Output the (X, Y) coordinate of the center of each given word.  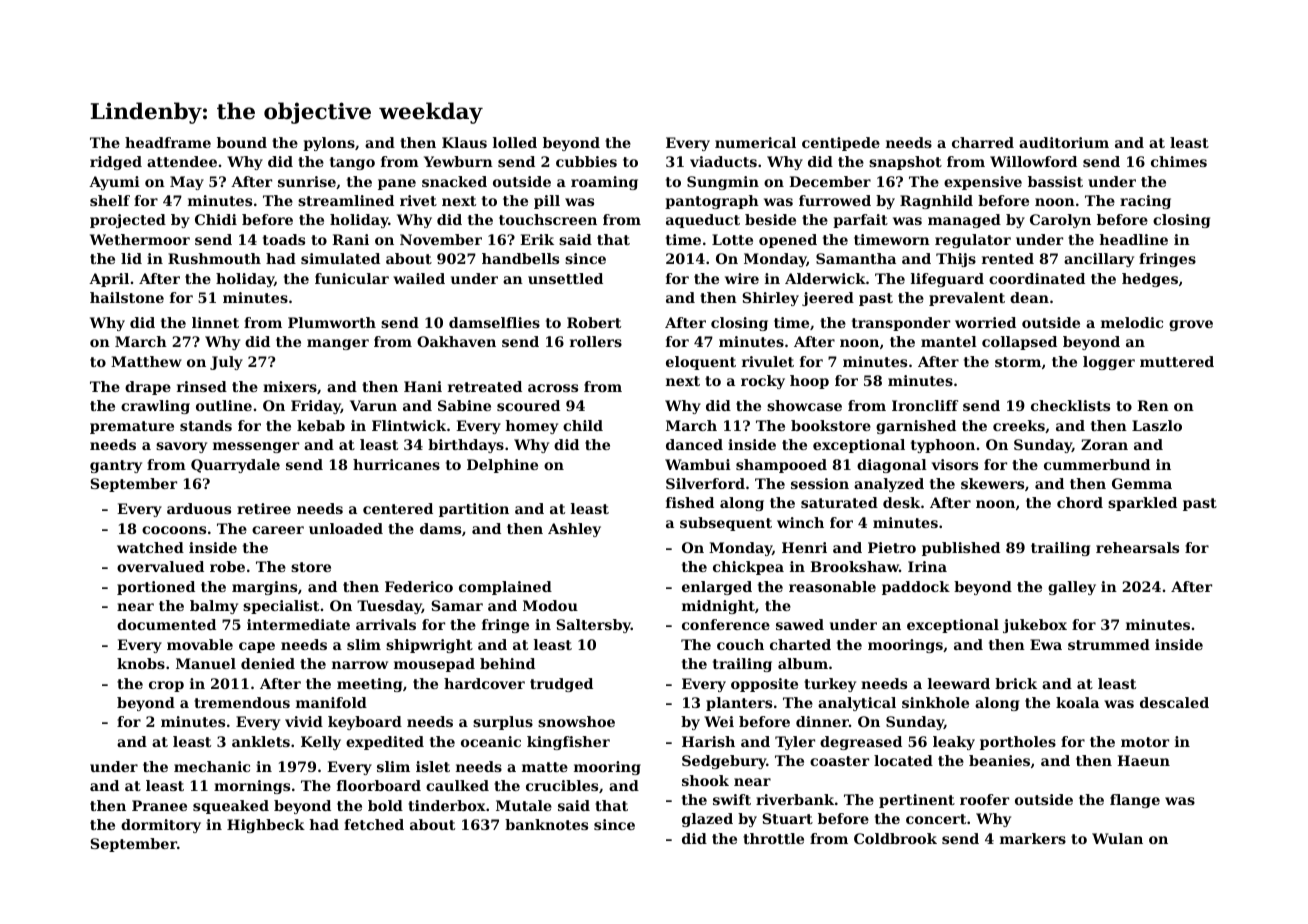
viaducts (723, 161)
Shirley (770, 299)
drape (148, 388)
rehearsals (1137, 547)
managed (964, 221)
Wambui (698, 464)
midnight (718, 607)
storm (1018, 362)
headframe (168, 142)
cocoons (174, 530)
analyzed (889, 485)
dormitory (161, 826)
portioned (156, 588)
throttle (773, 838)
